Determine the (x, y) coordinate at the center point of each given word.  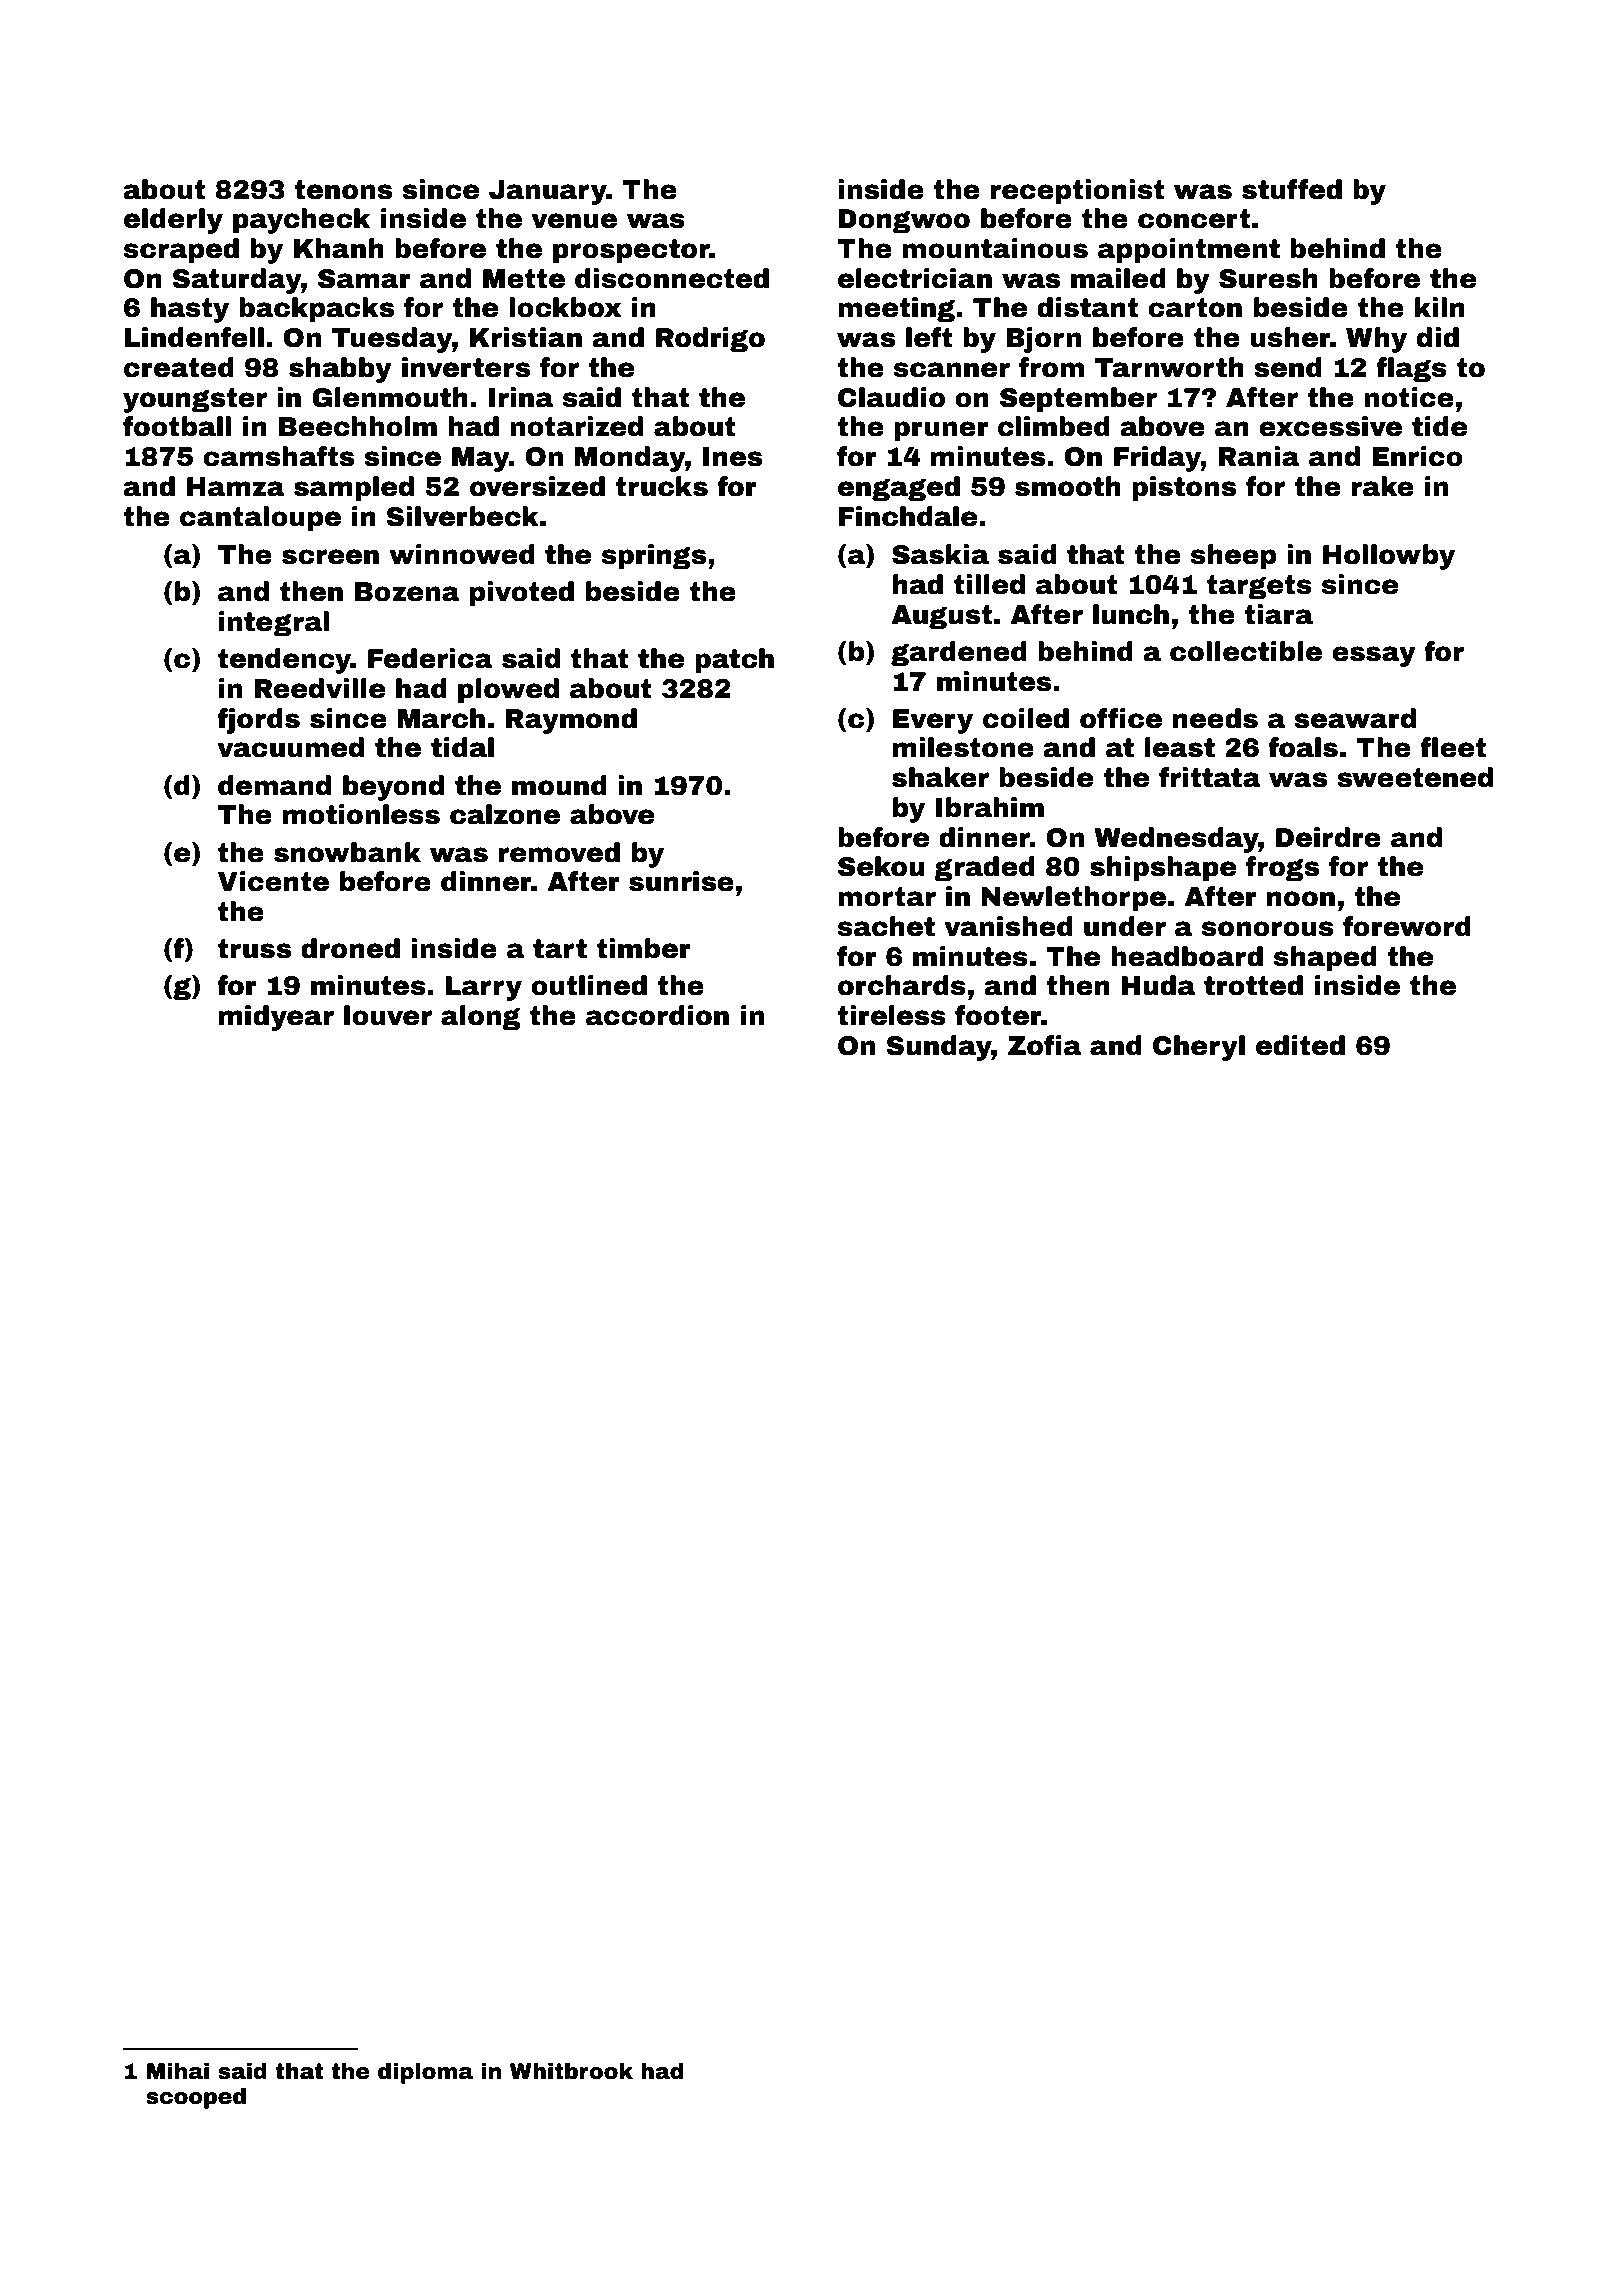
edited (1300, 1045)
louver (388, 1015)
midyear (276, 1018)
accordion (657, 1015)
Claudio (891, 397)
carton (1195, 308)
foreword (1407, 926)
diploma (425, 2073)
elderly (173, 221)
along (480, 1018)
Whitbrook (571, 2071)
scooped (196, 2098)
